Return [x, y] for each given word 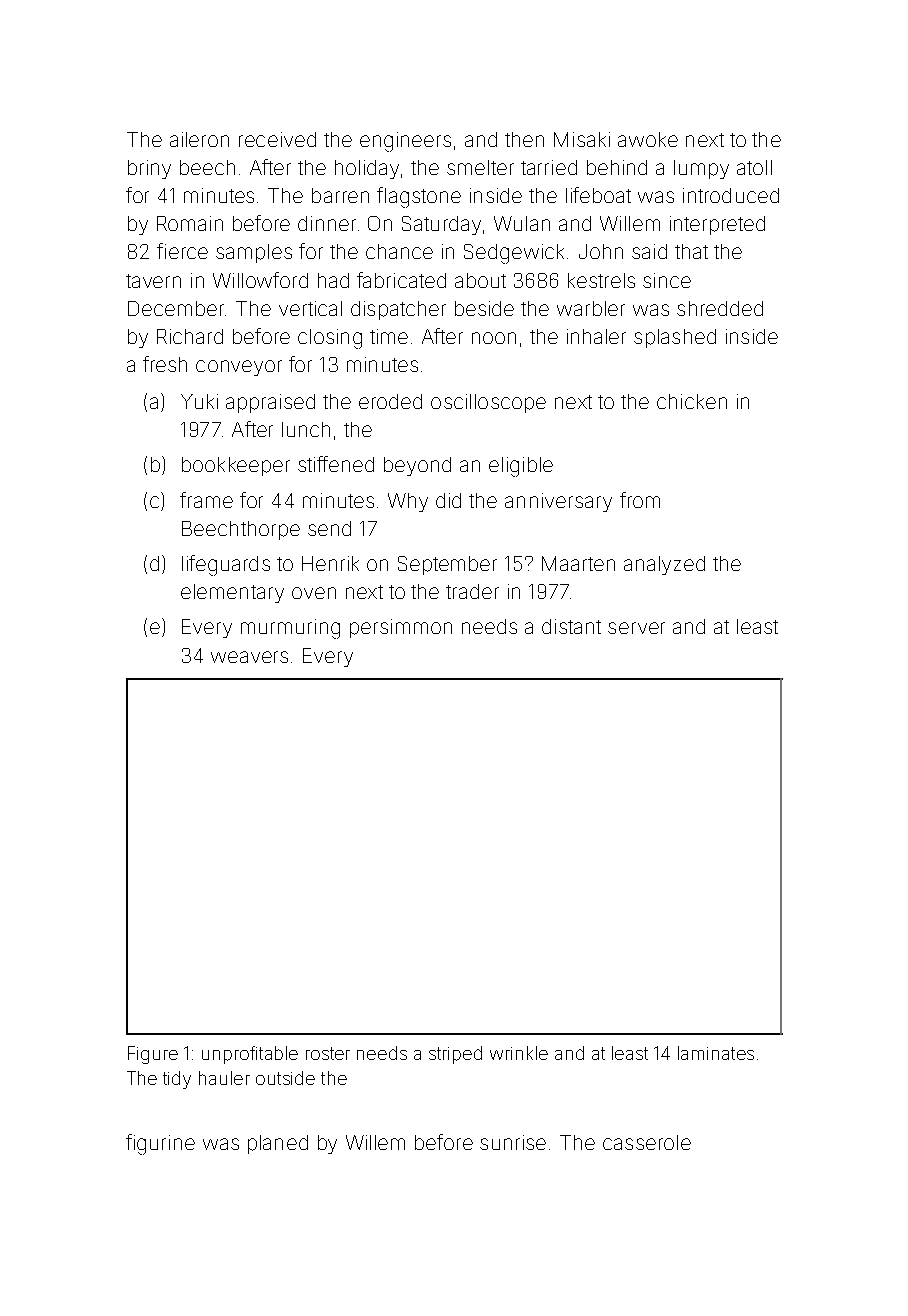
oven [314, 593]
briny [149, 169]
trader [472, 591]
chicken [692, 401]
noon [494, 338]
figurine [160, 1144]
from [640, 500]
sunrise [513, 1142]
